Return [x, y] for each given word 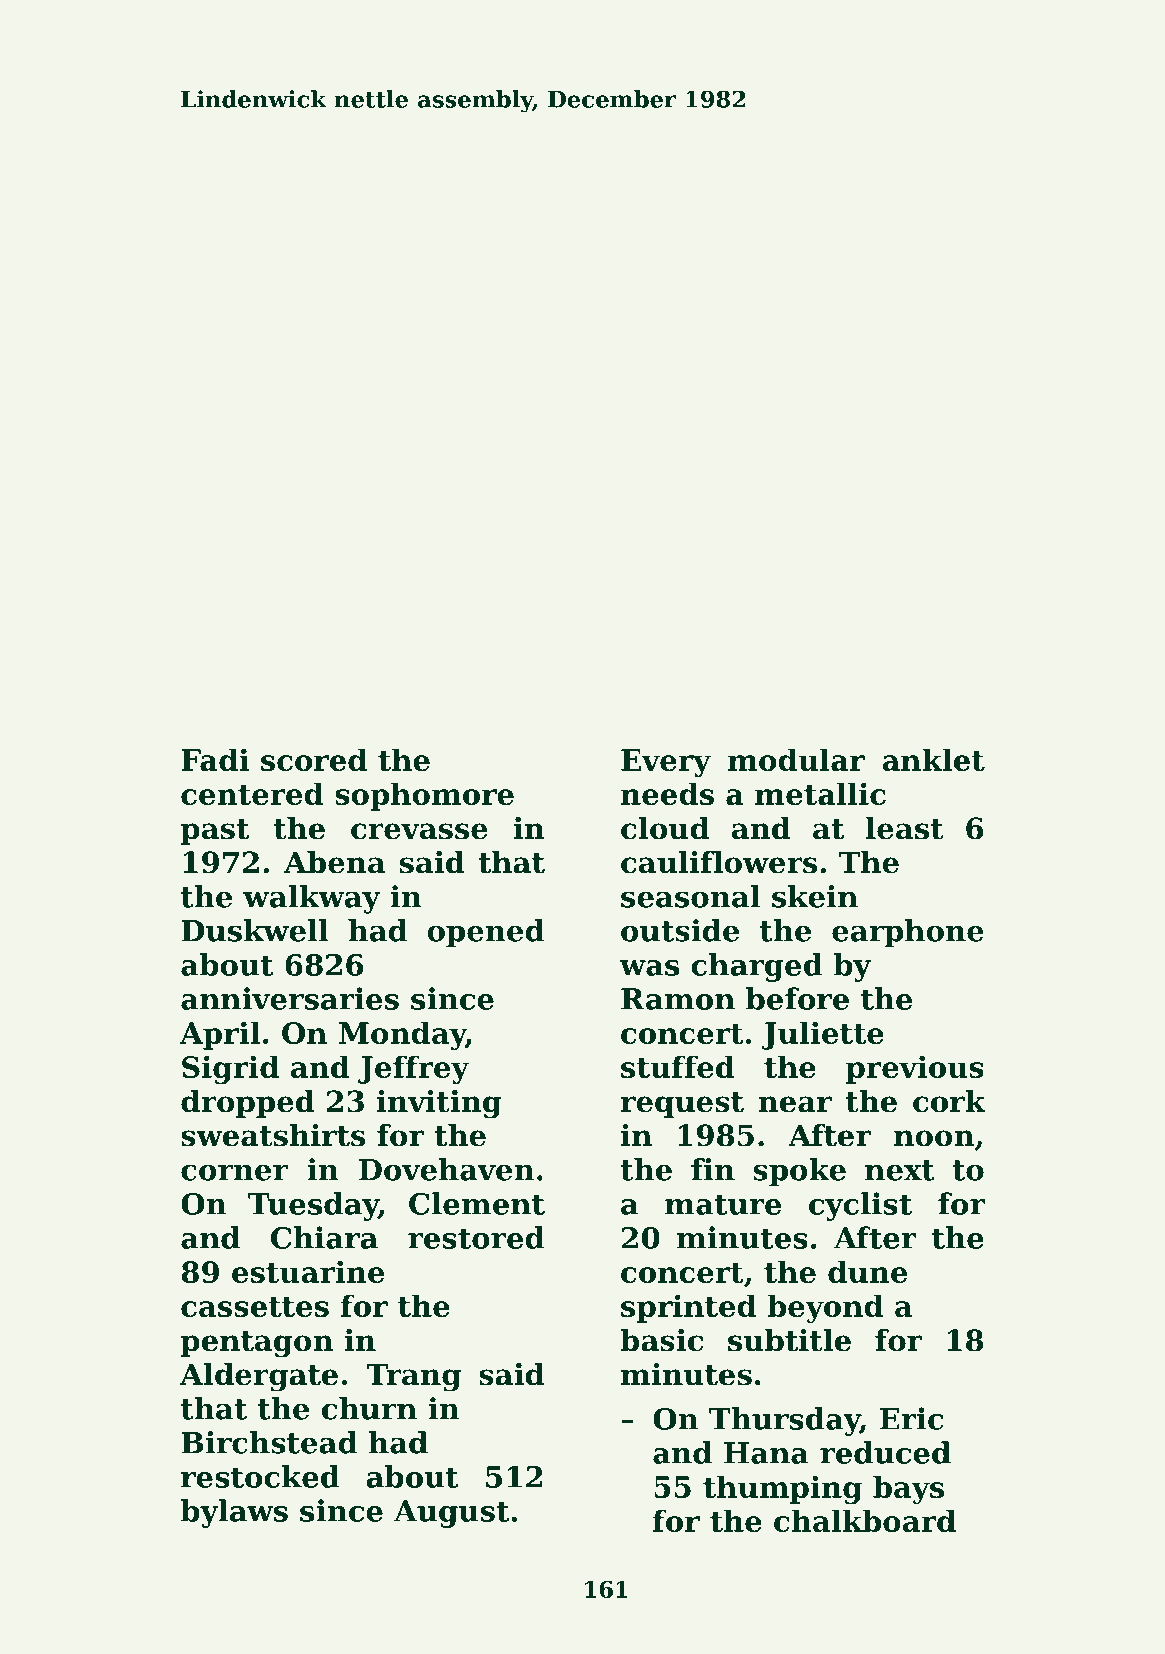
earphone [908, 933]
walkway [312, 899]
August [451, 1514]
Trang [413, 1377]
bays [908, 1489]
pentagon [257, 1344]
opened [485, 933]
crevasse [419, 831]
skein [815, 896]
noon [934, 1138]
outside [680, 930]
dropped [248, 1104]
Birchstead [269, 1442]
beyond [825, 1308]
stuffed [678, 1066]
